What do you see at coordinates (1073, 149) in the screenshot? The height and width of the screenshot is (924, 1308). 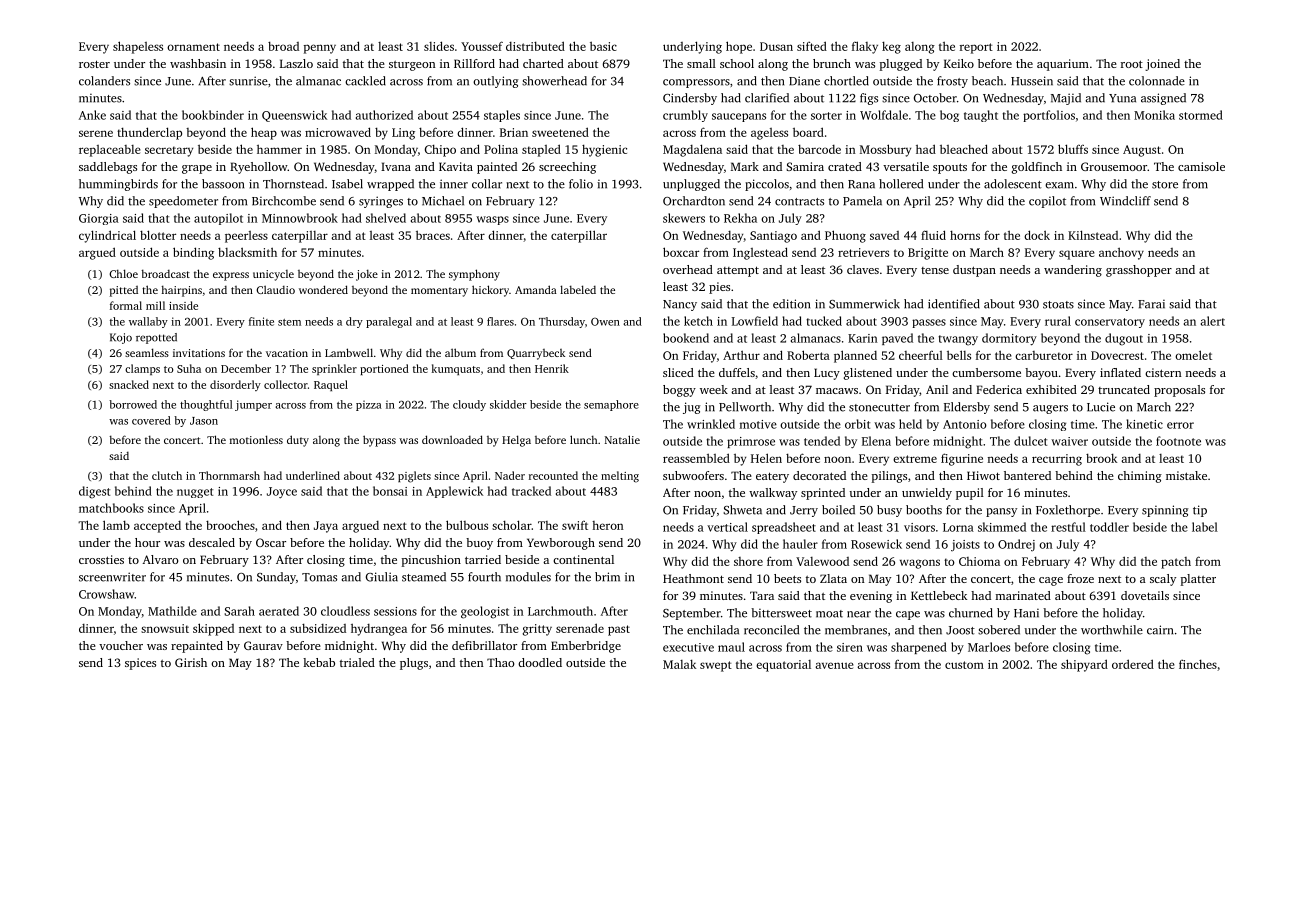 I see `bluffs` at bounding box center [1073, 149].
